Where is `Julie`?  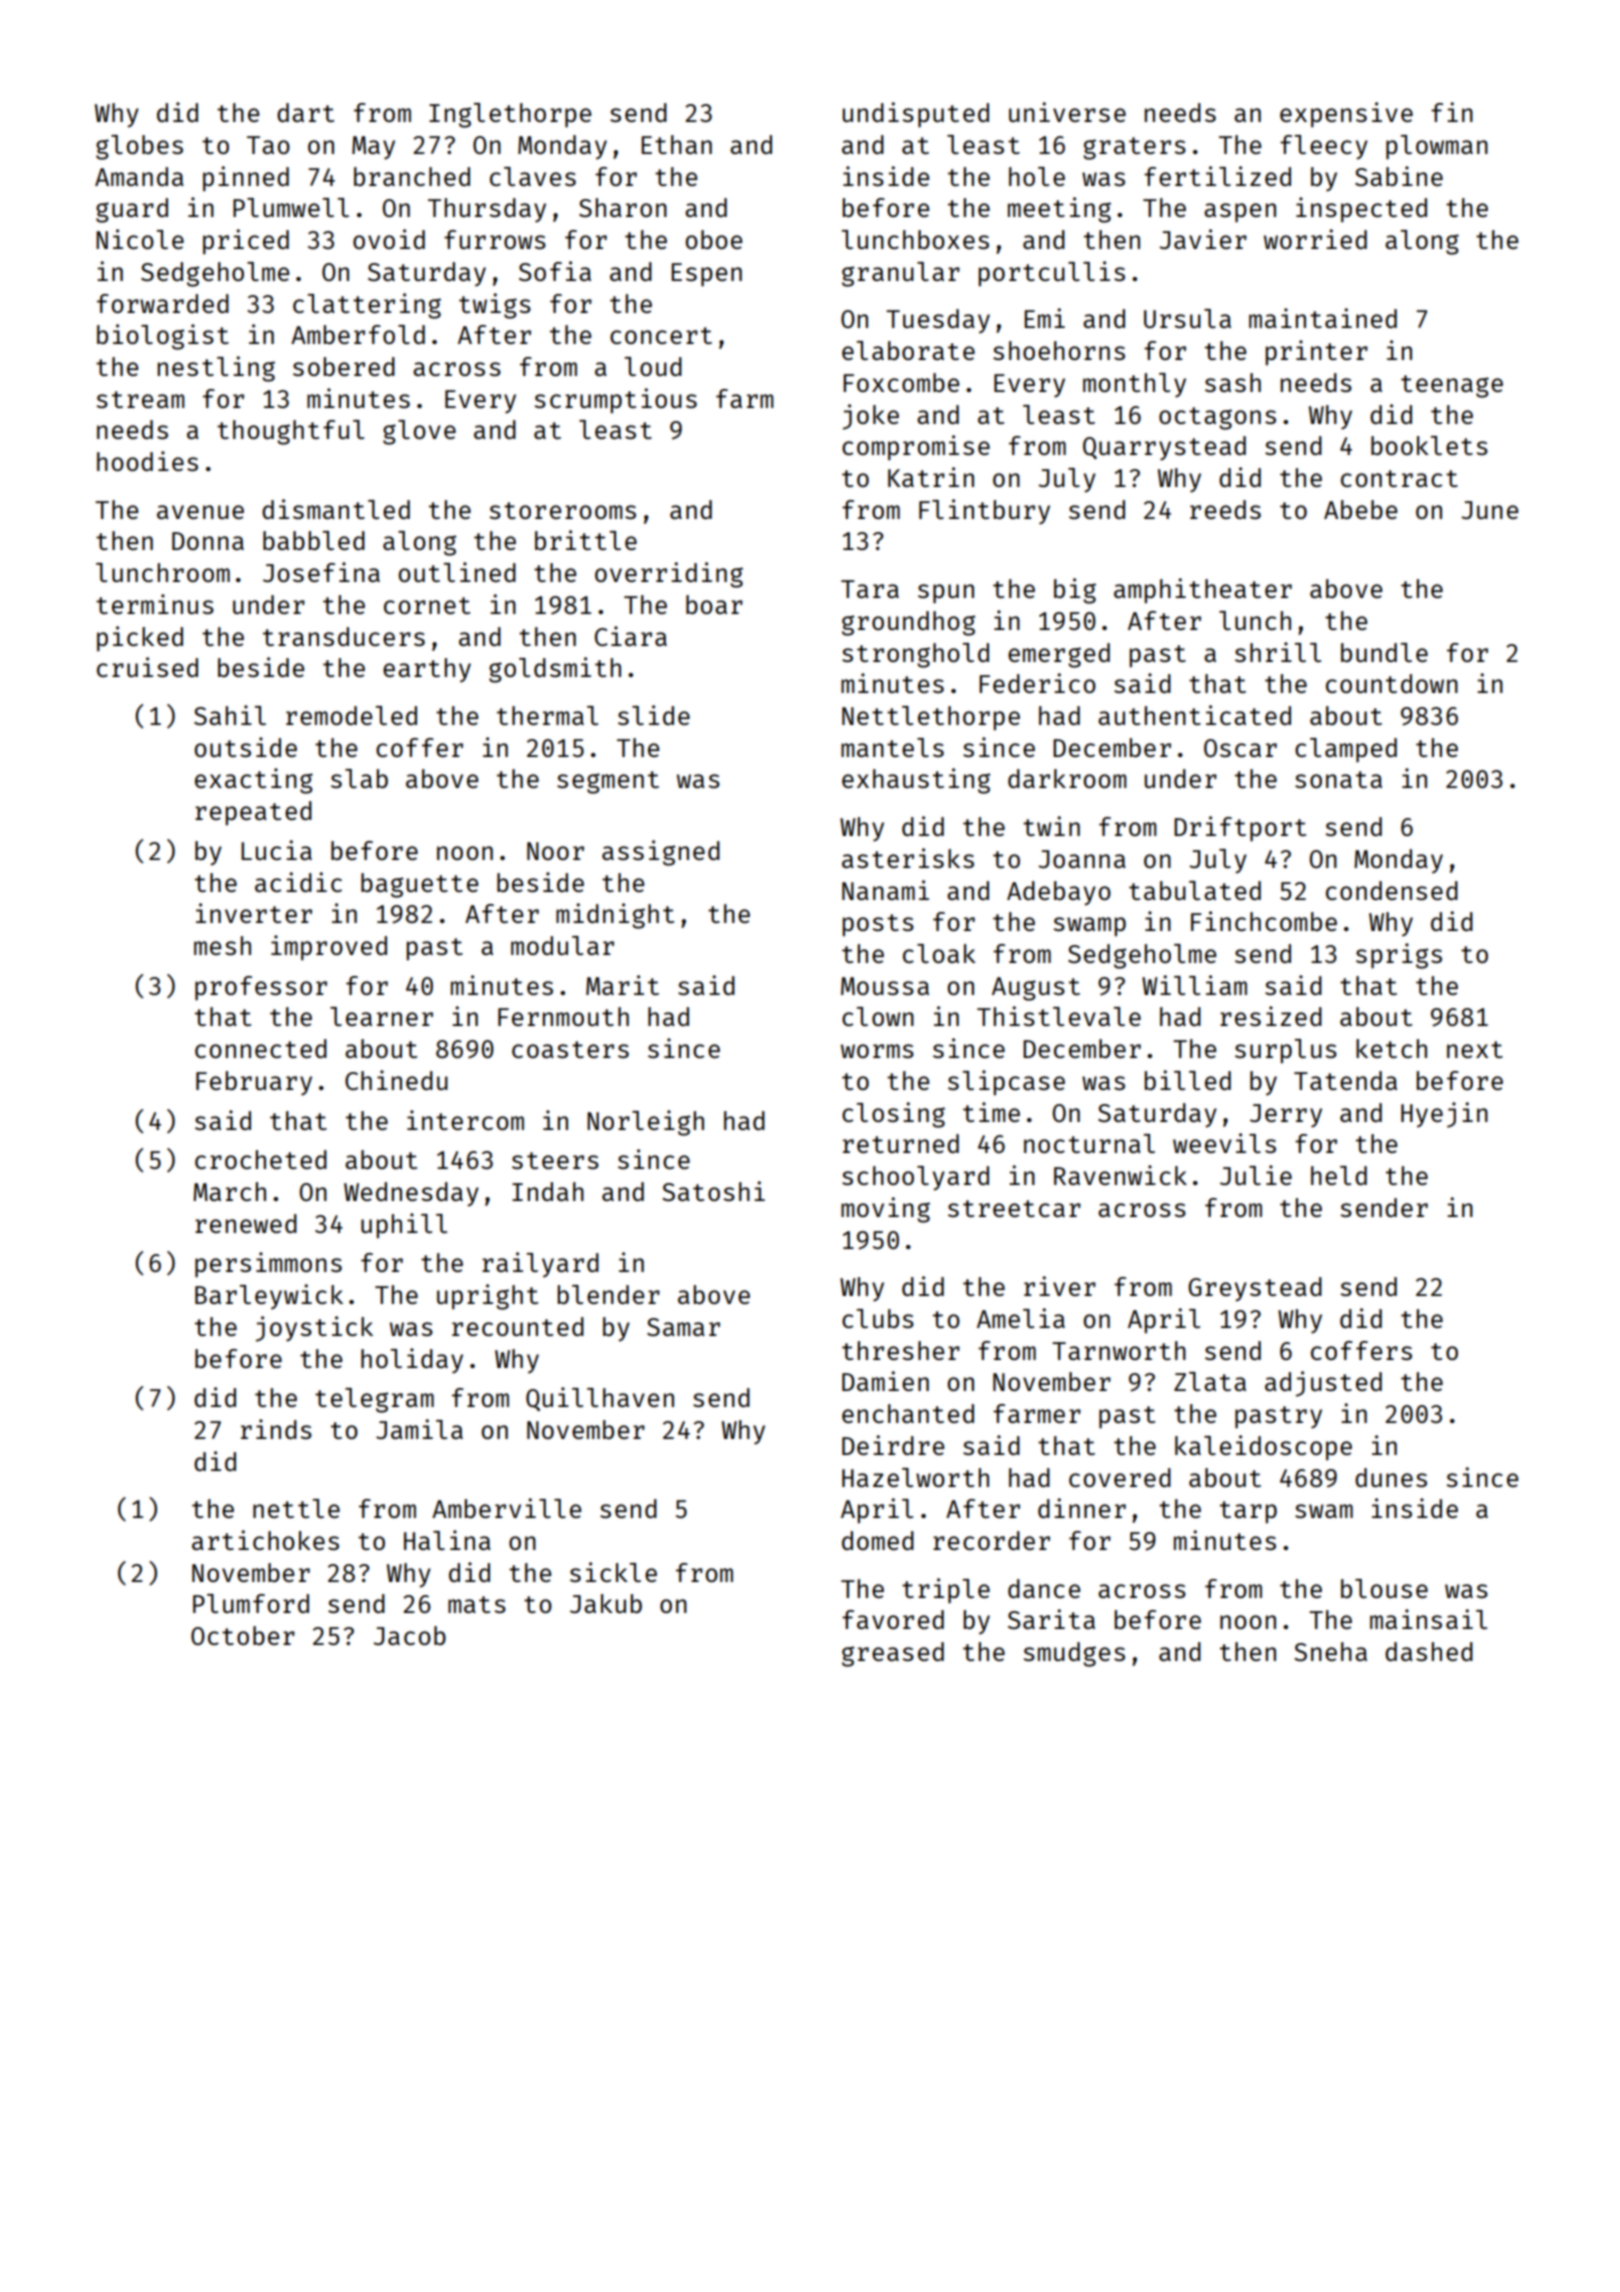
Julie is located at coordinates (1256, 1175).
